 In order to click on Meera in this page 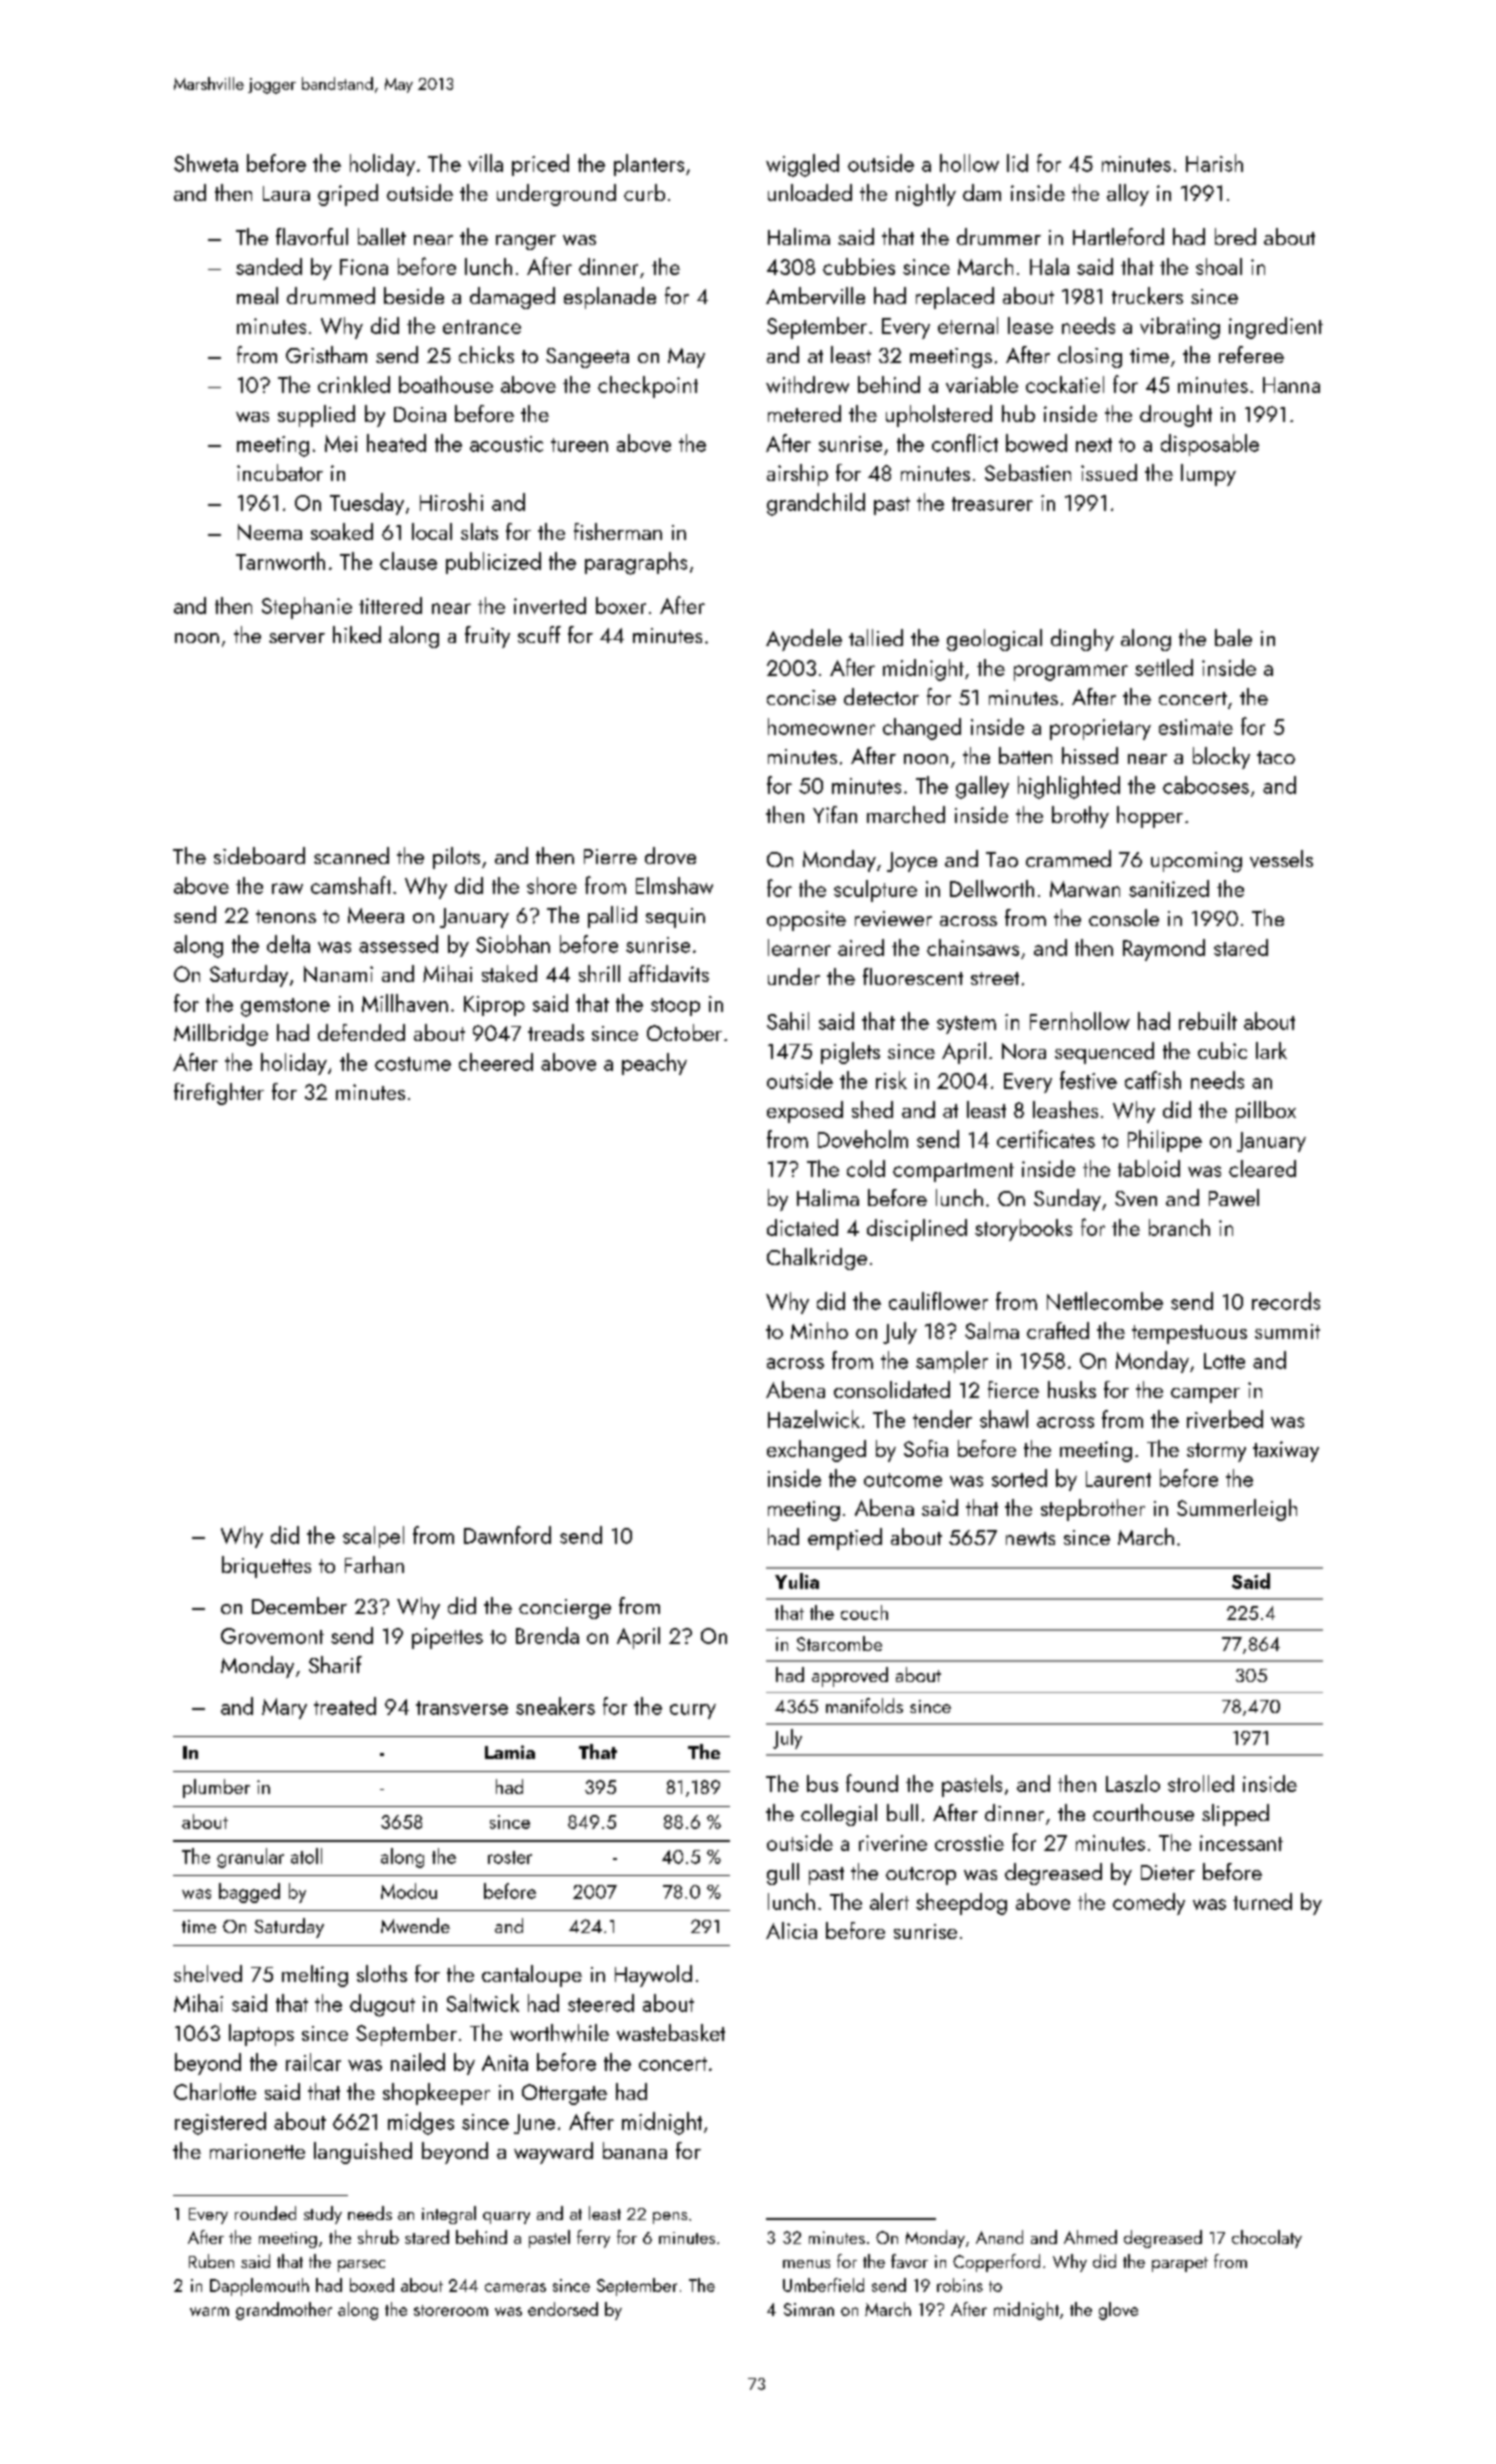, I will do `click(376, 915)`.
